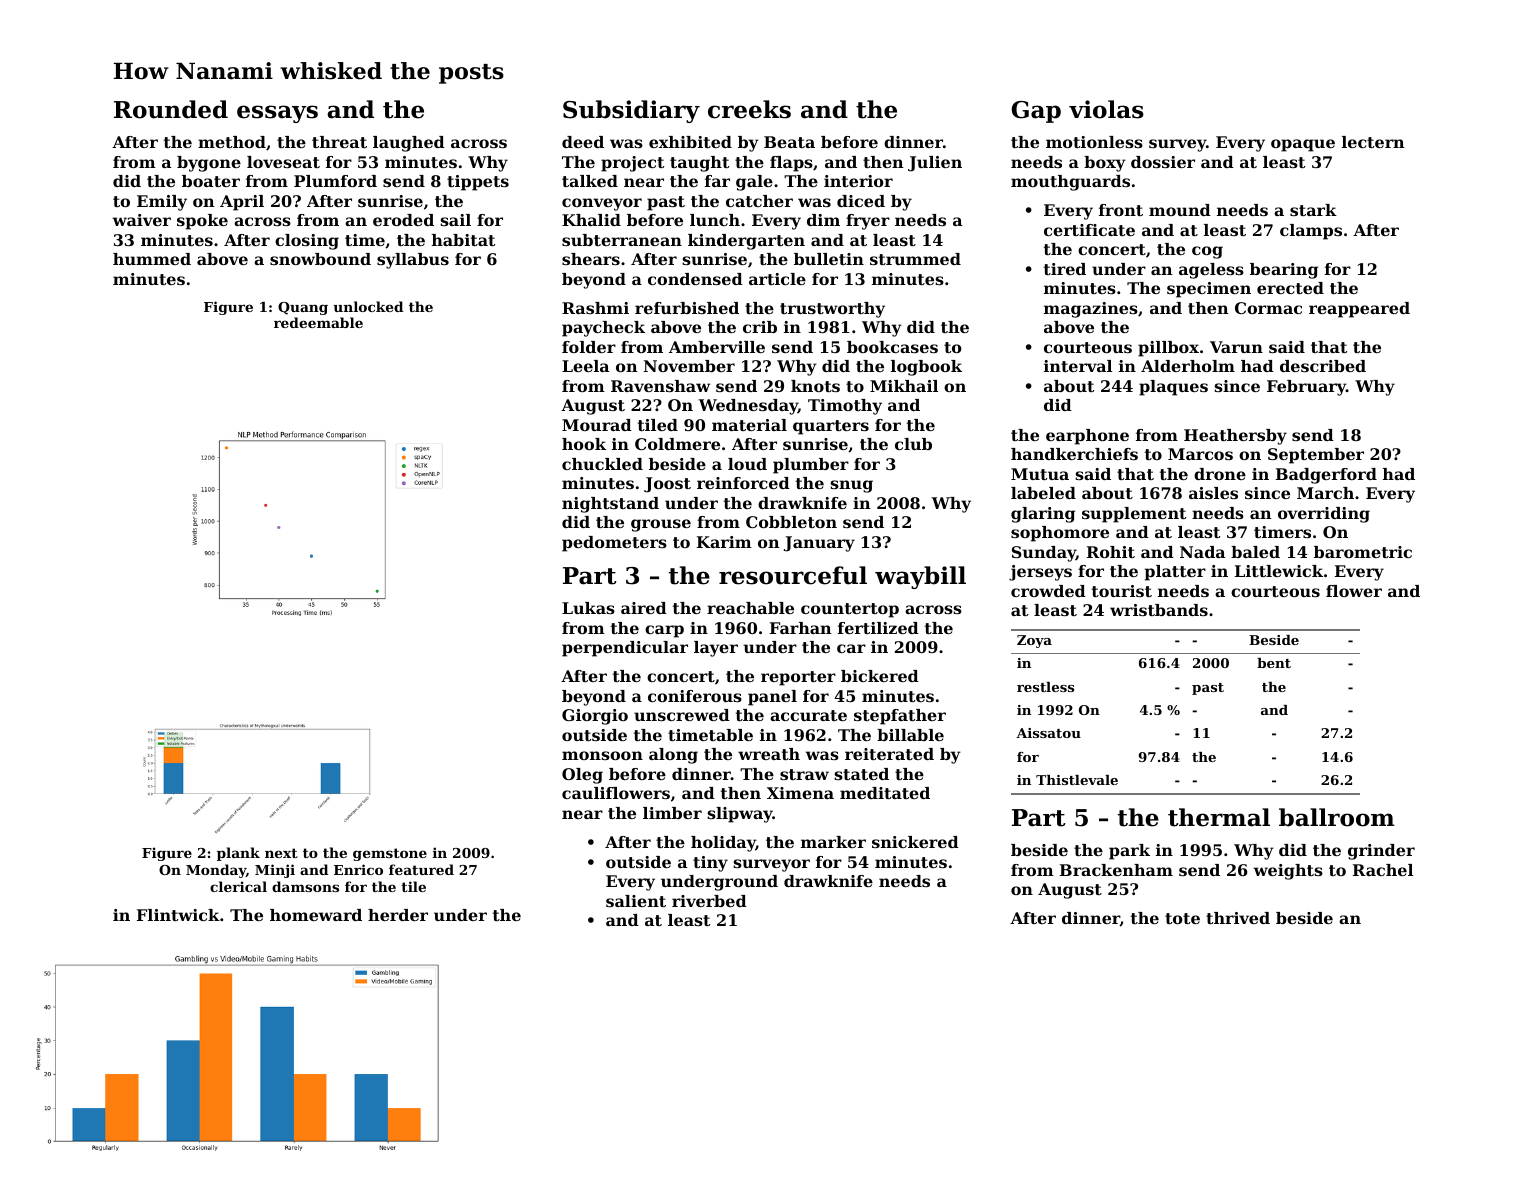  I want to click on project, so click(632, 164).
